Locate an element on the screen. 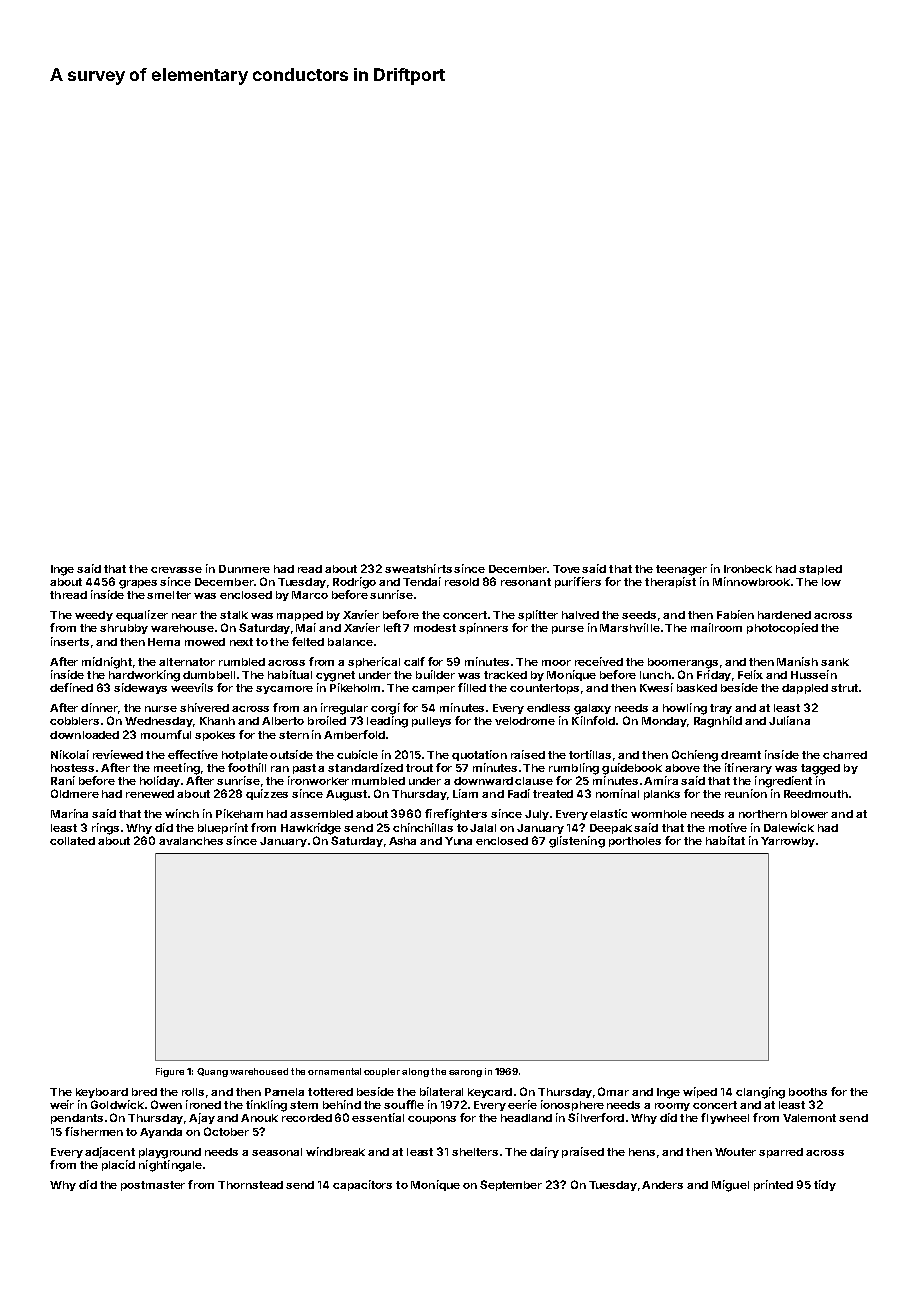  along is located at coordinates (415, 1072).
